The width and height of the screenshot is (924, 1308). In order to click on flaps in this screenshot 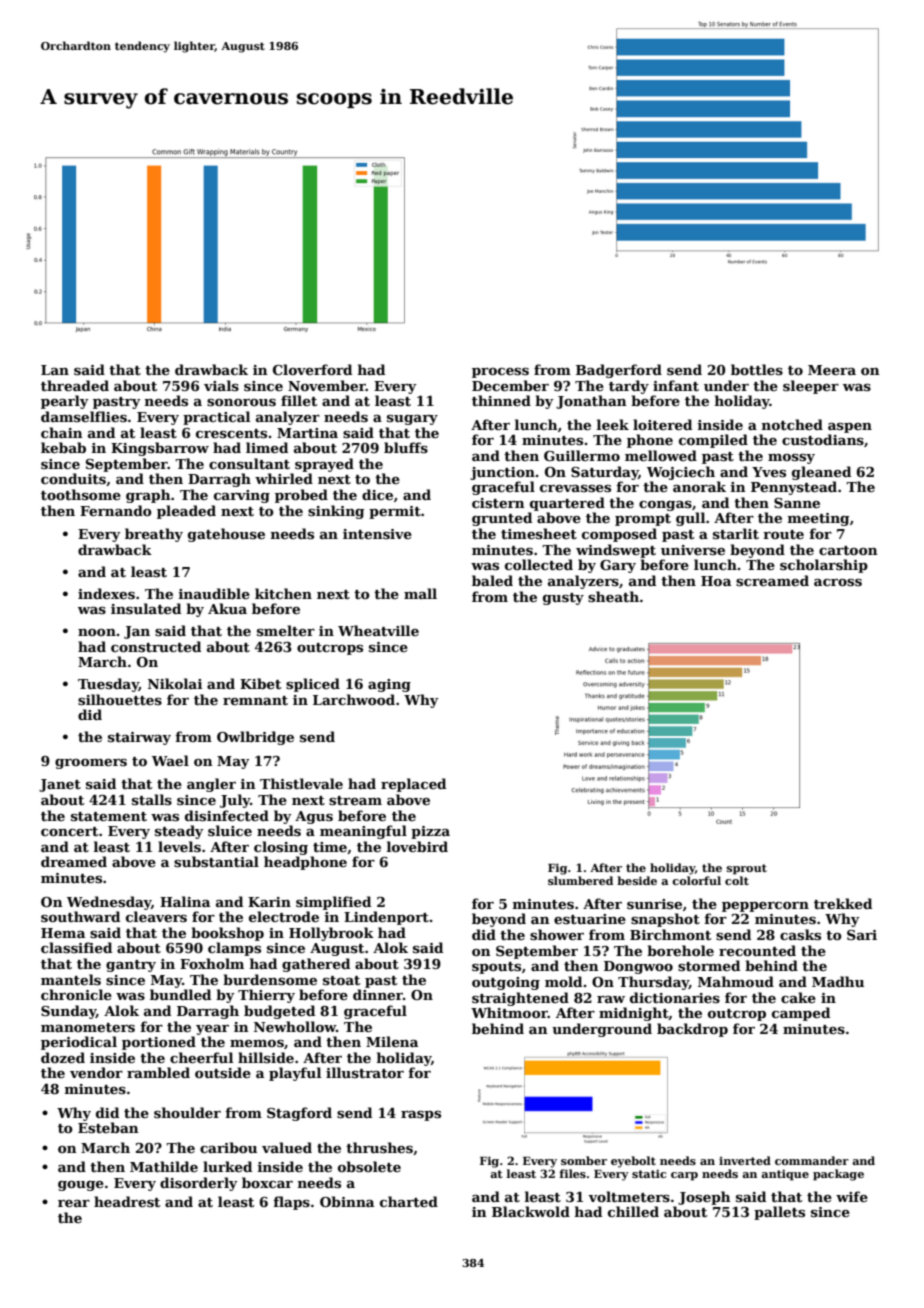, I will do `click(291, 1203)`.
